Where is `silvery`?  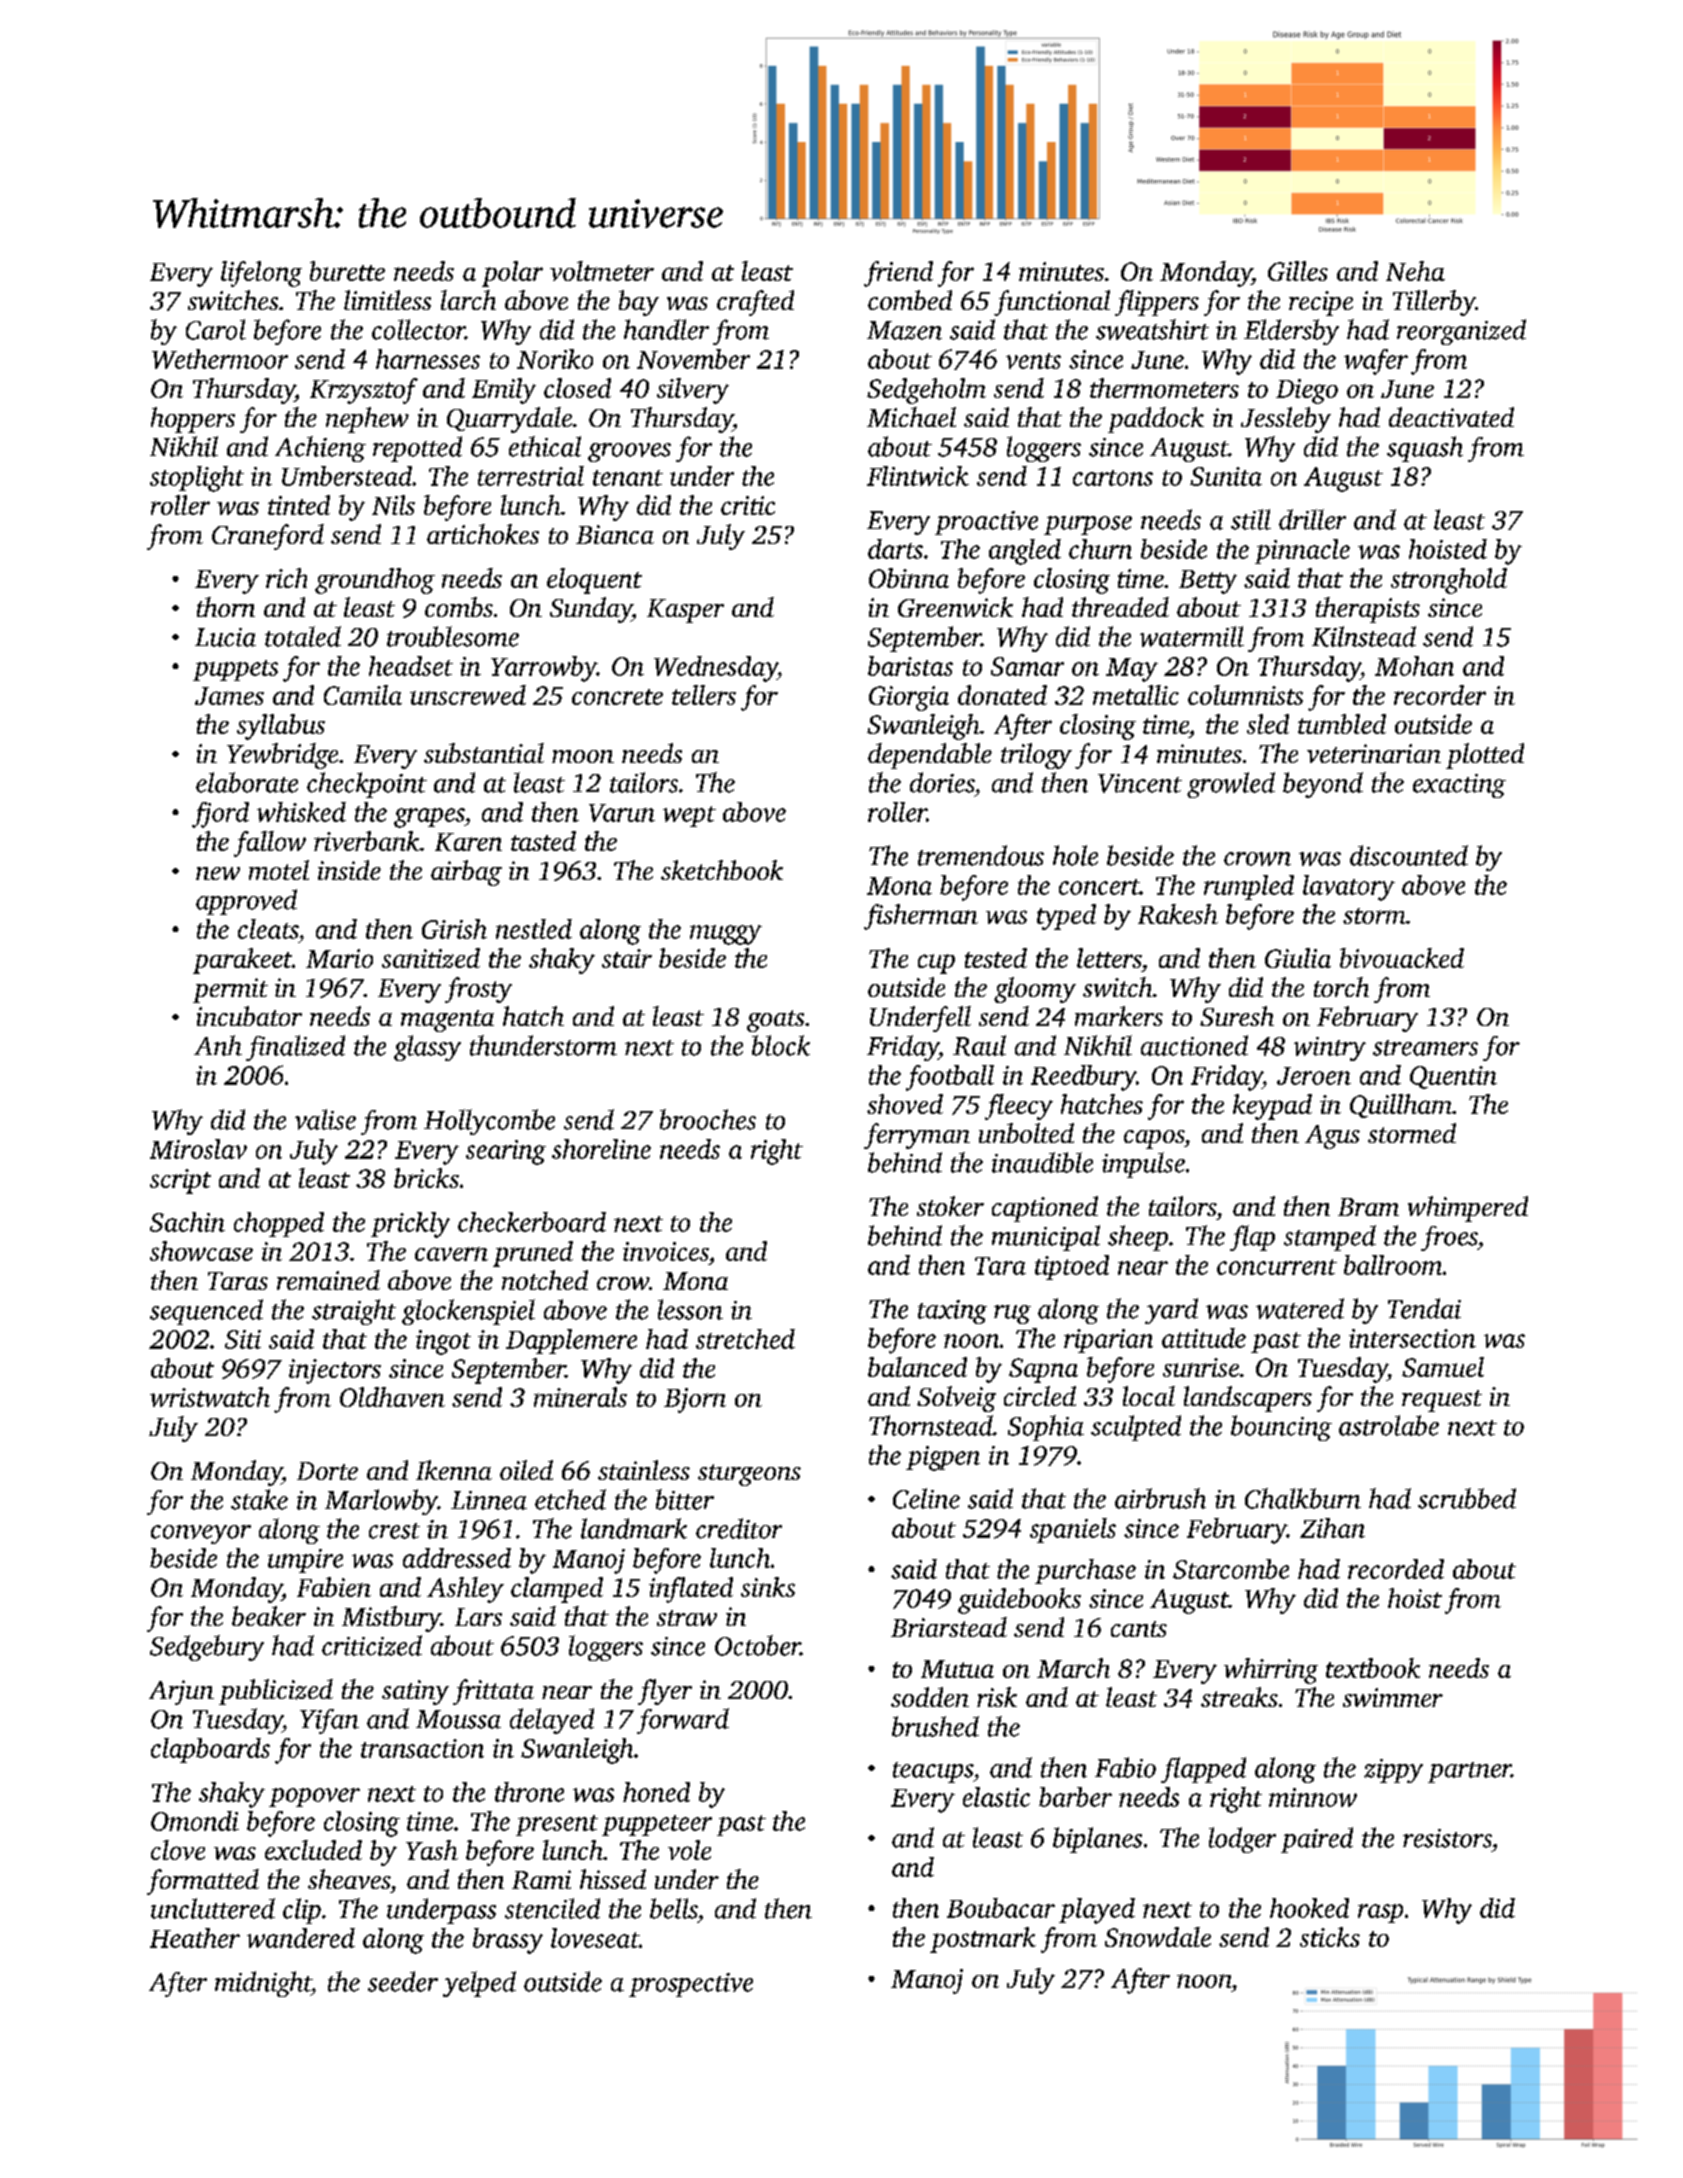
silvery is located at coordinates (693, 391).
